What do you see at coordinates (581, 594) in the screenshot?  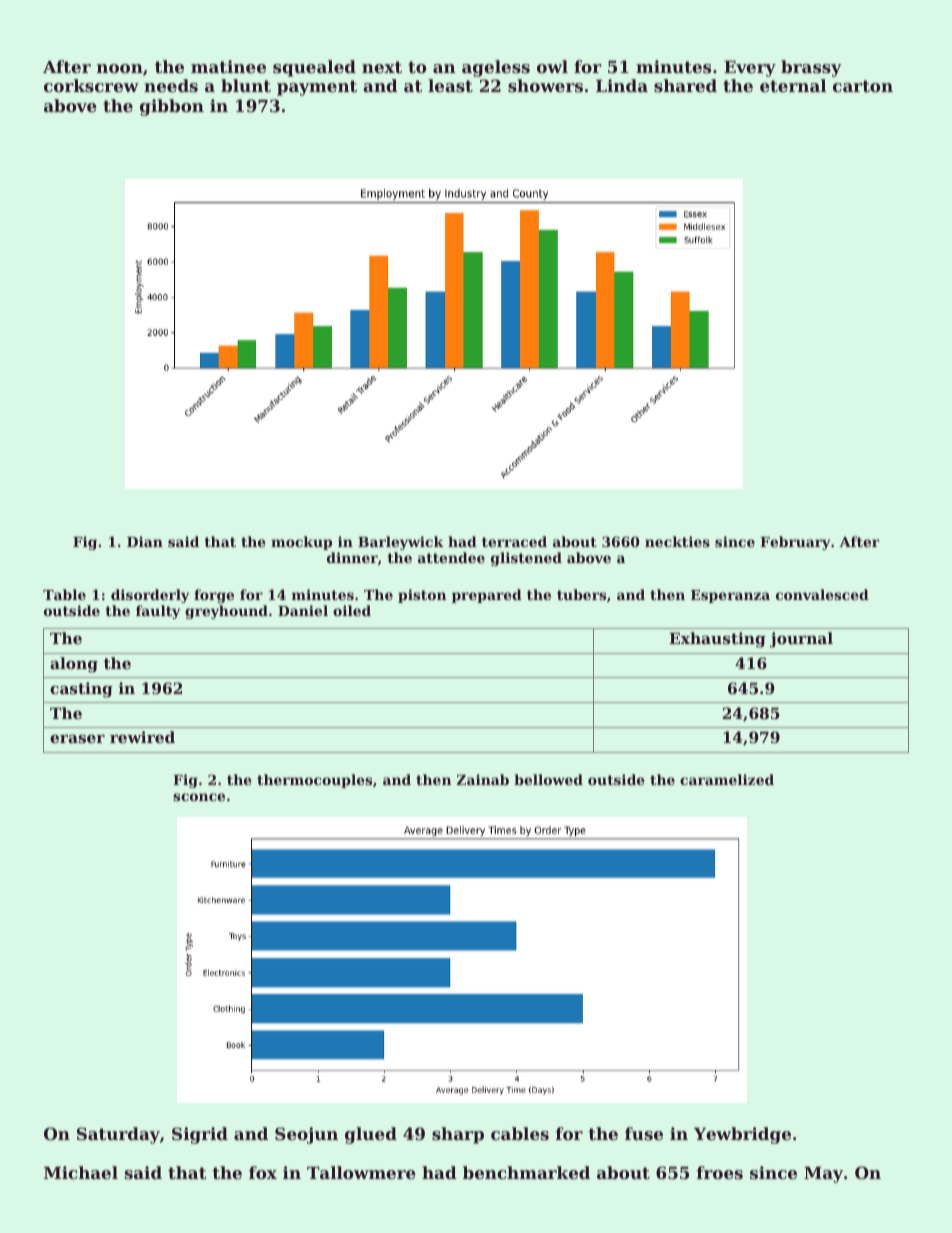 I see `tubers` at bounding box center [581, 594].
